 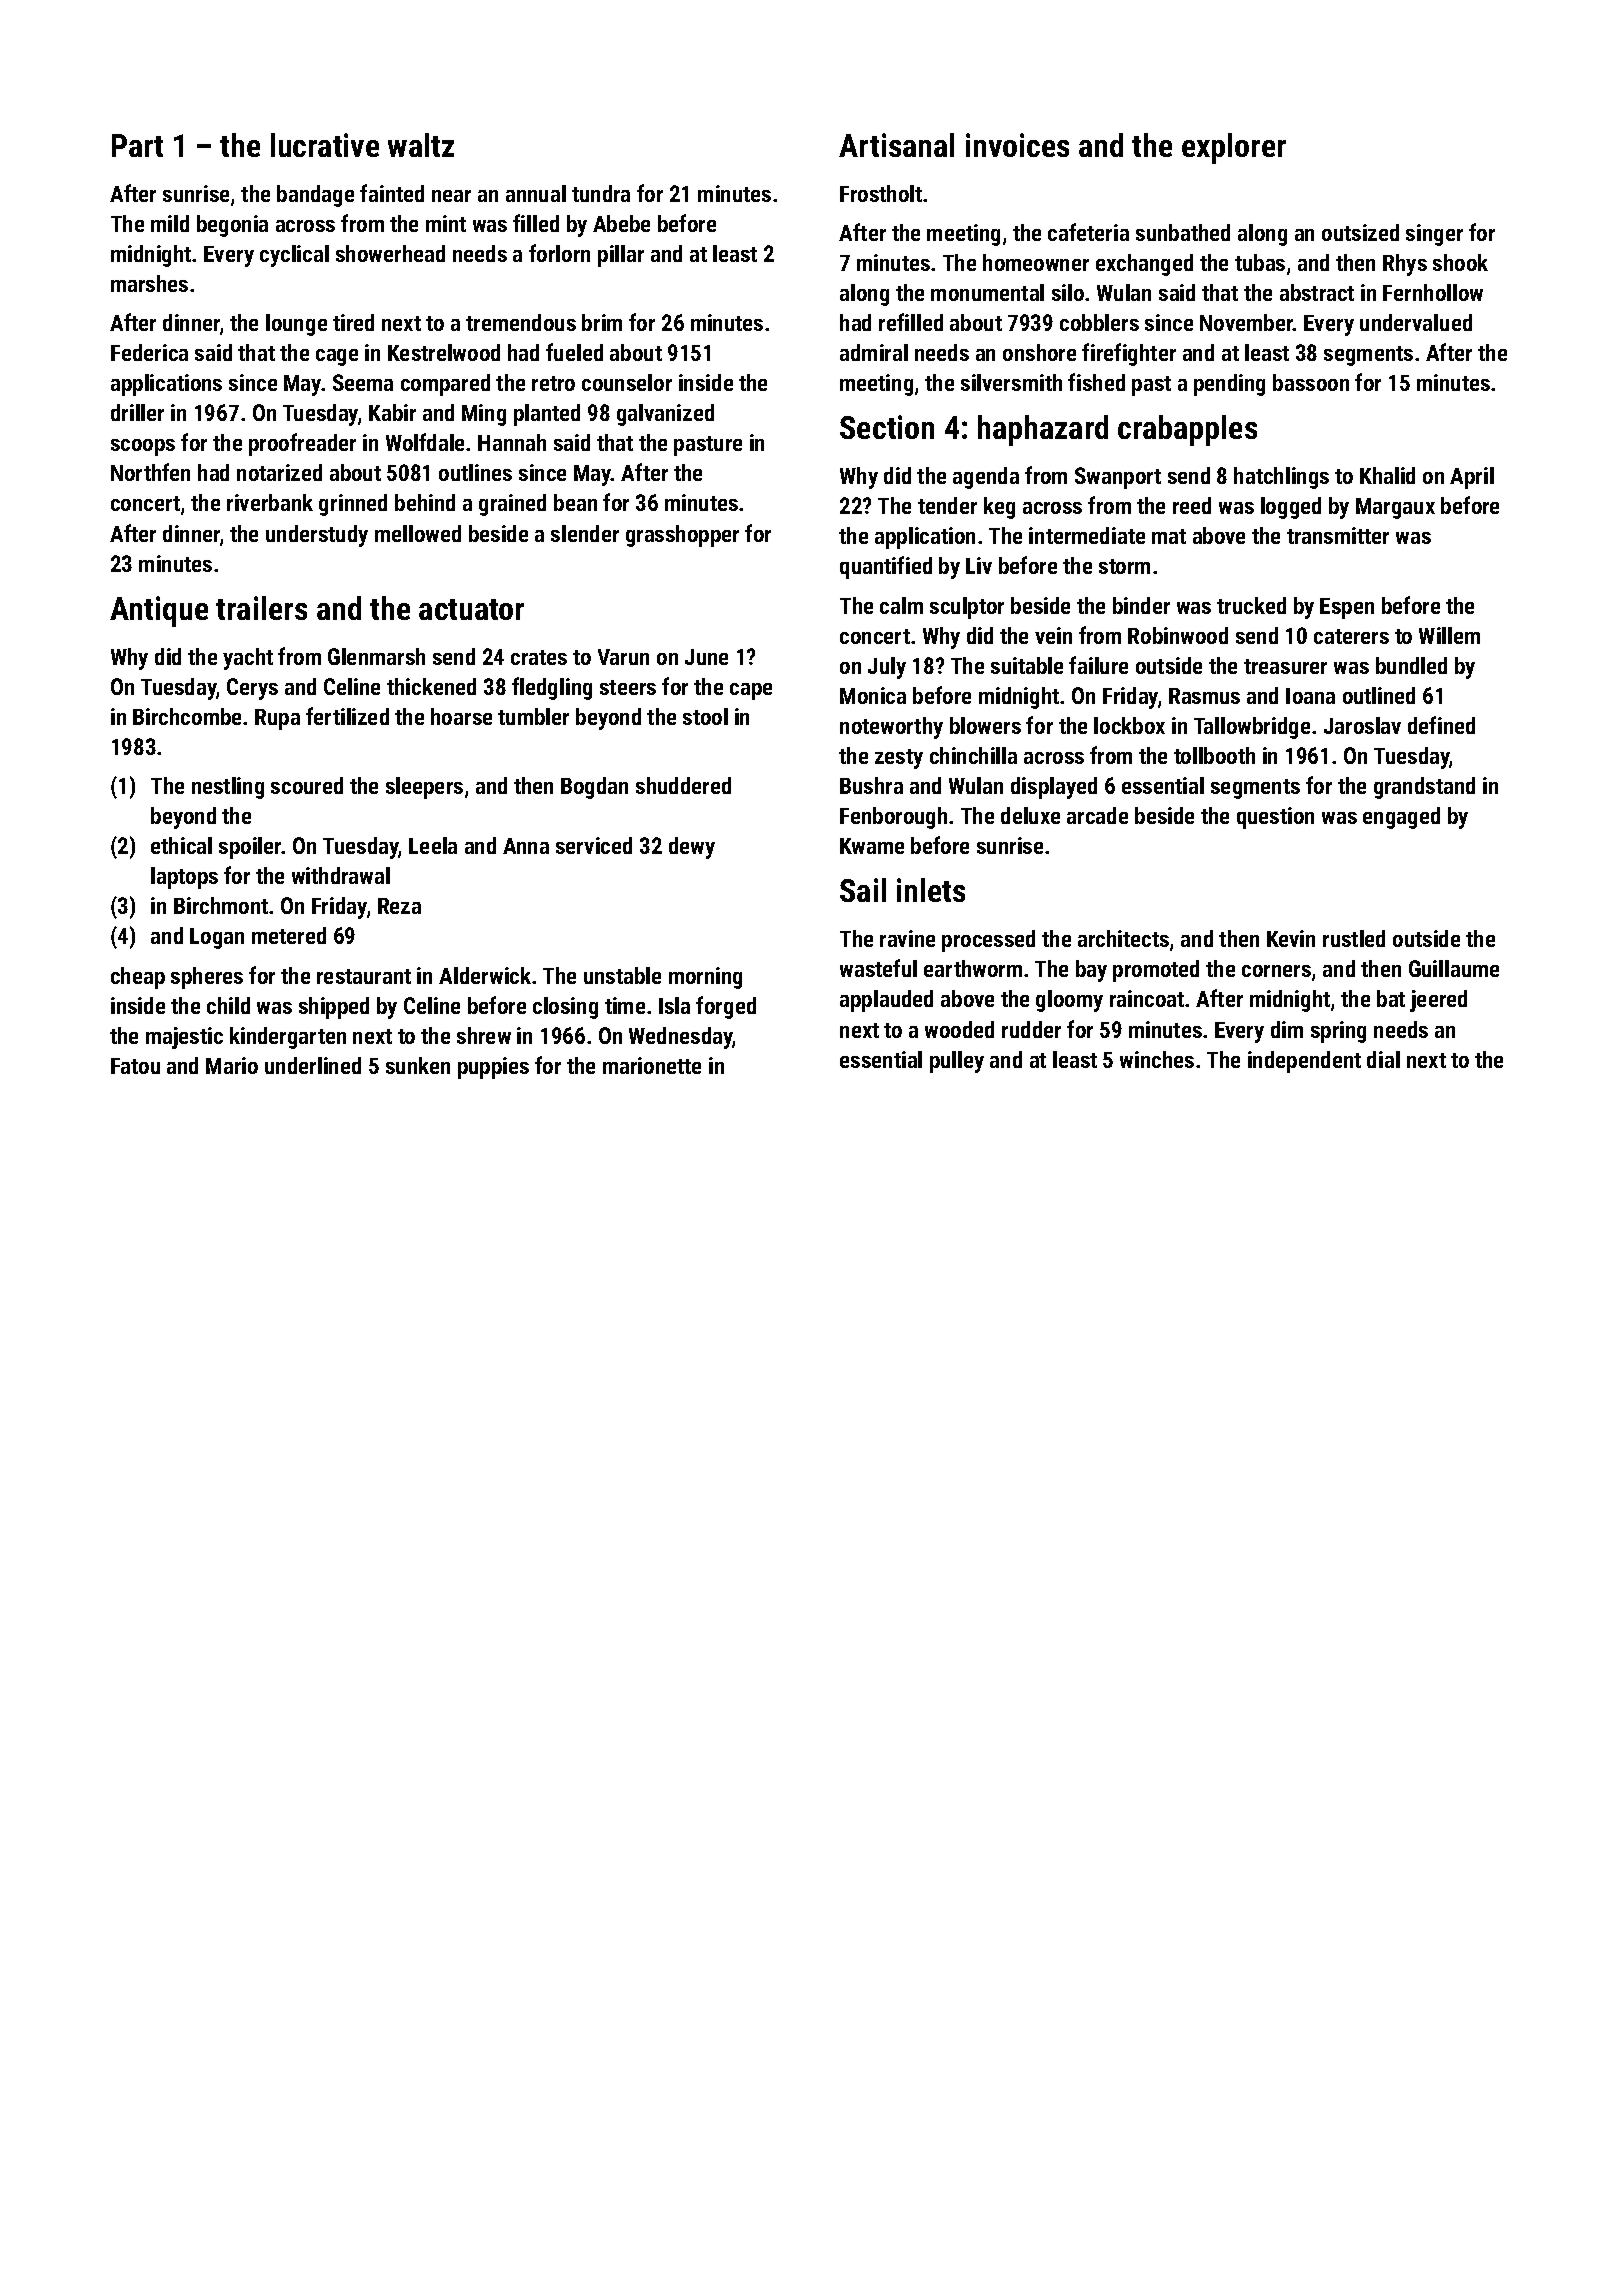 What do you see at coordinates (325, 145) in the screenshot?
I see `lucrative` at bounding box center [325, 145].
